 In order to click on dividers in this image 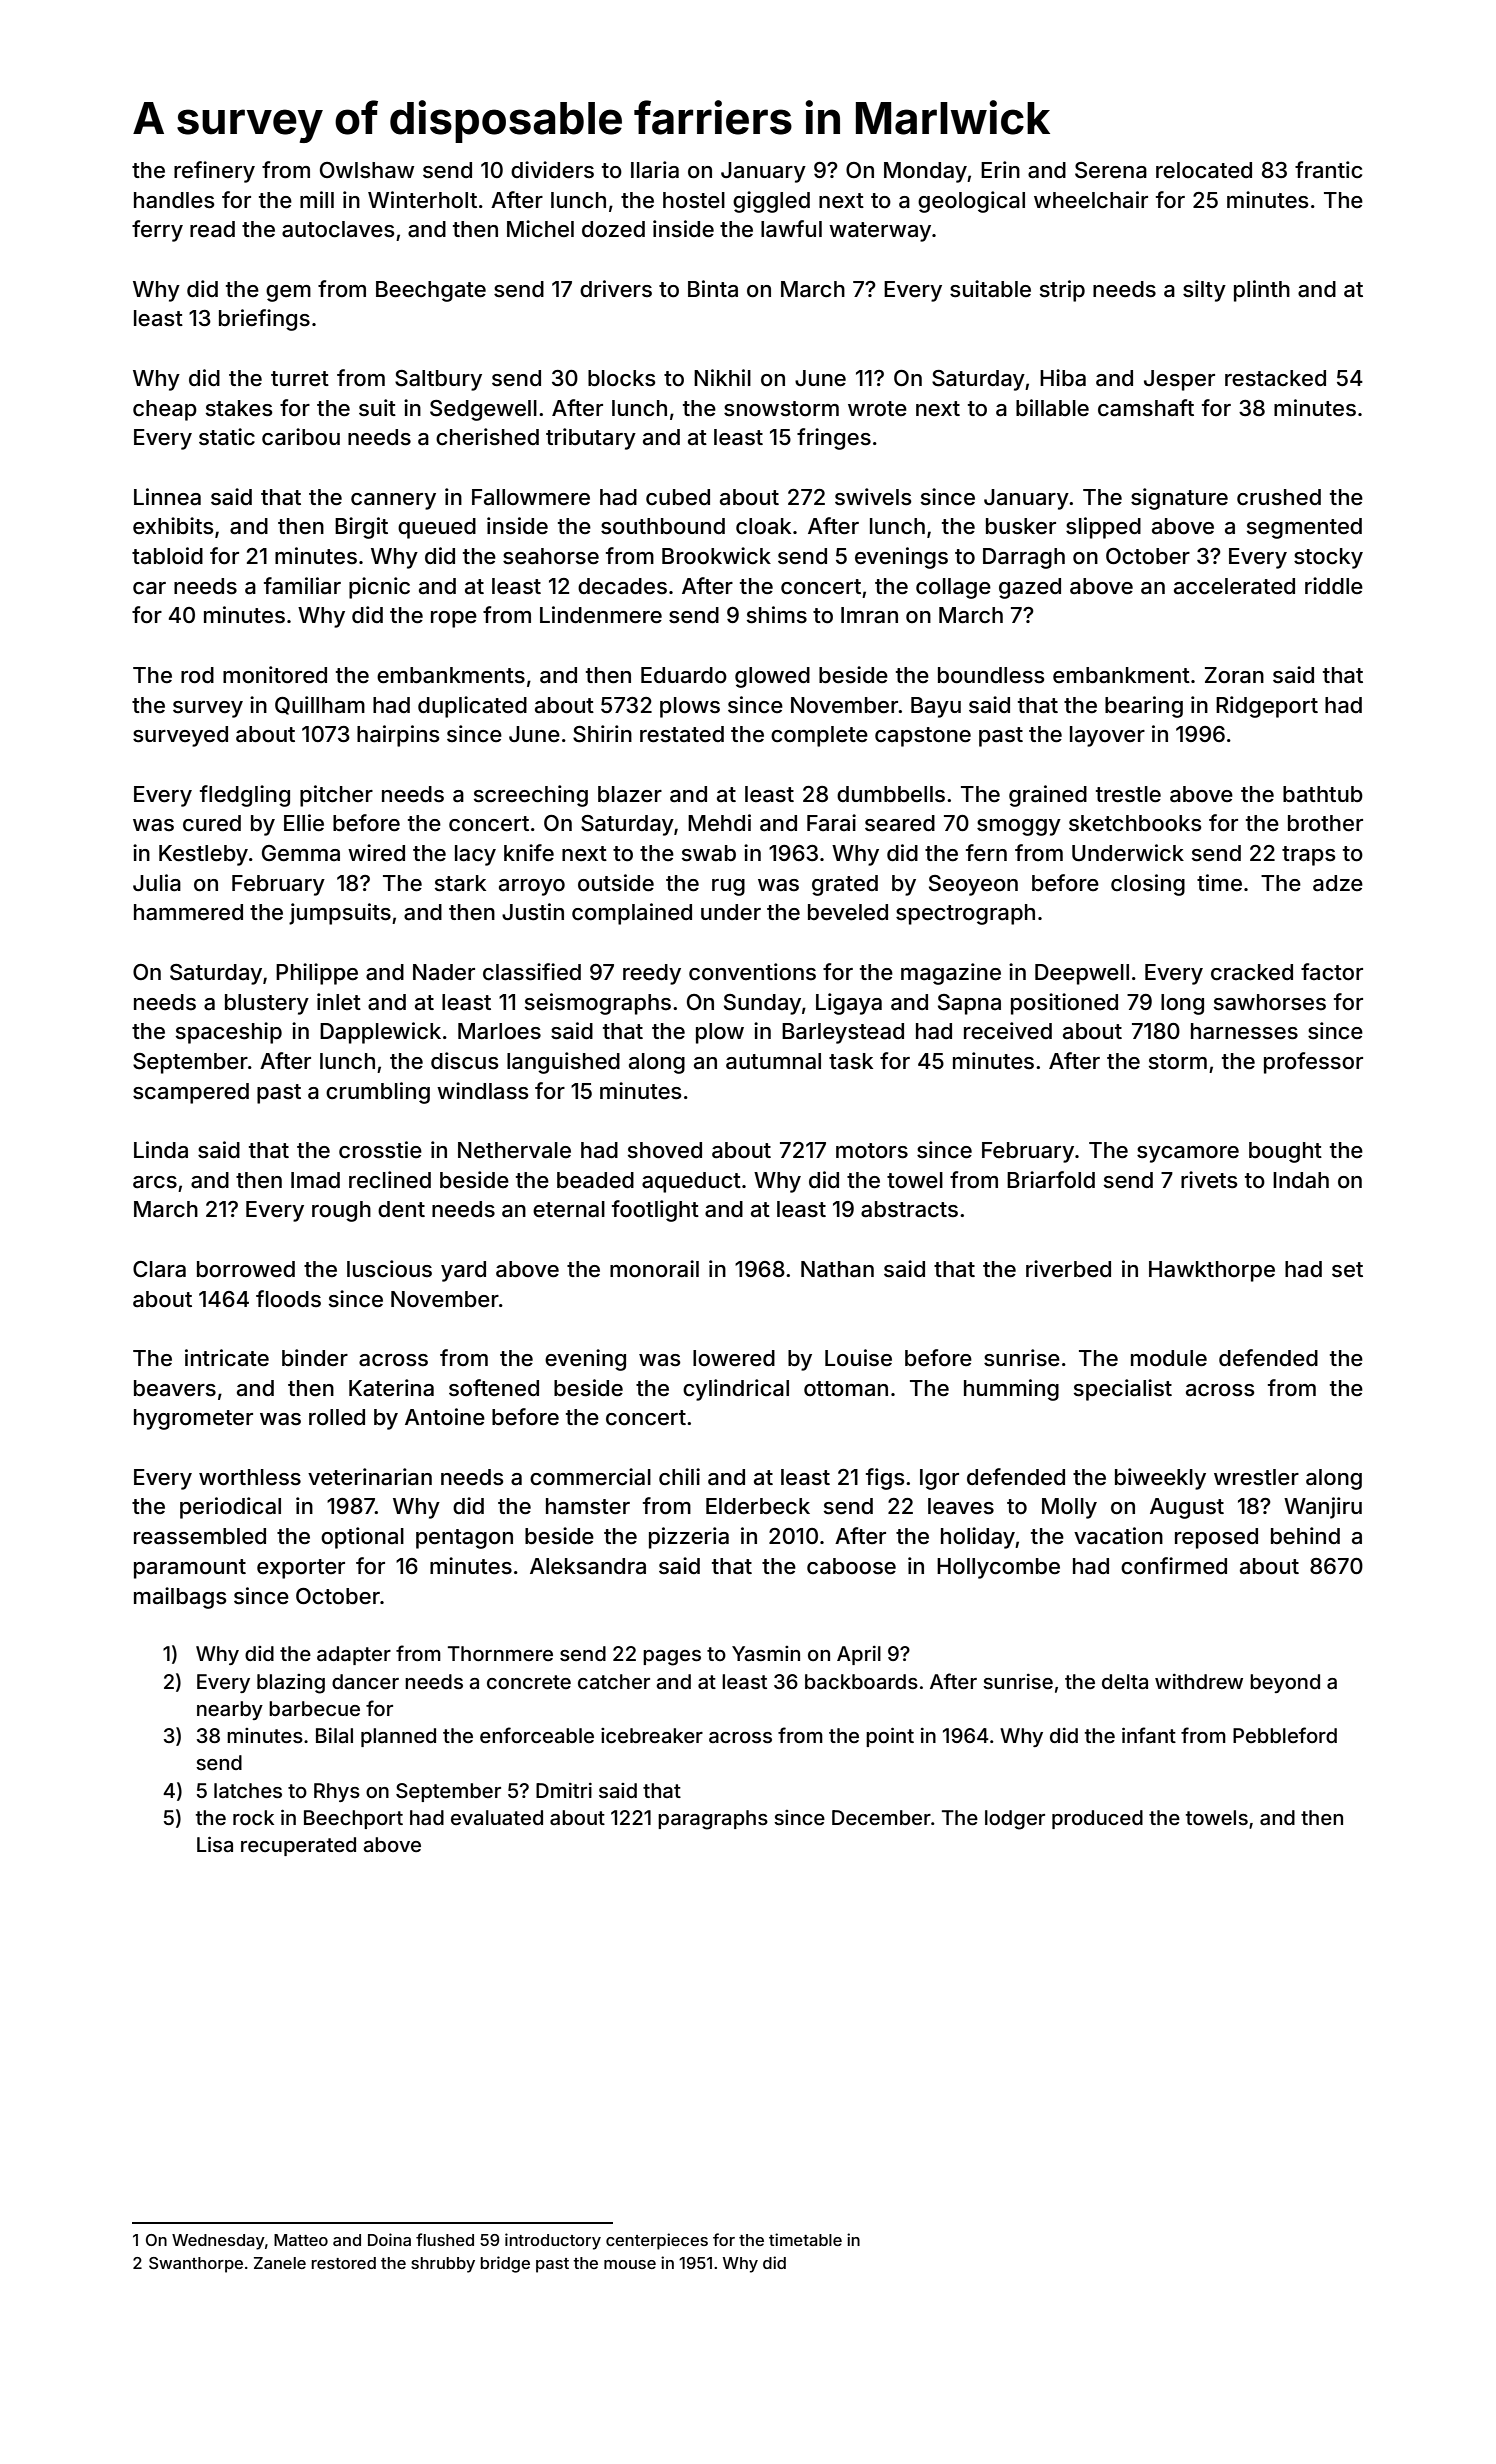, I will do `click(552, 170)`.
